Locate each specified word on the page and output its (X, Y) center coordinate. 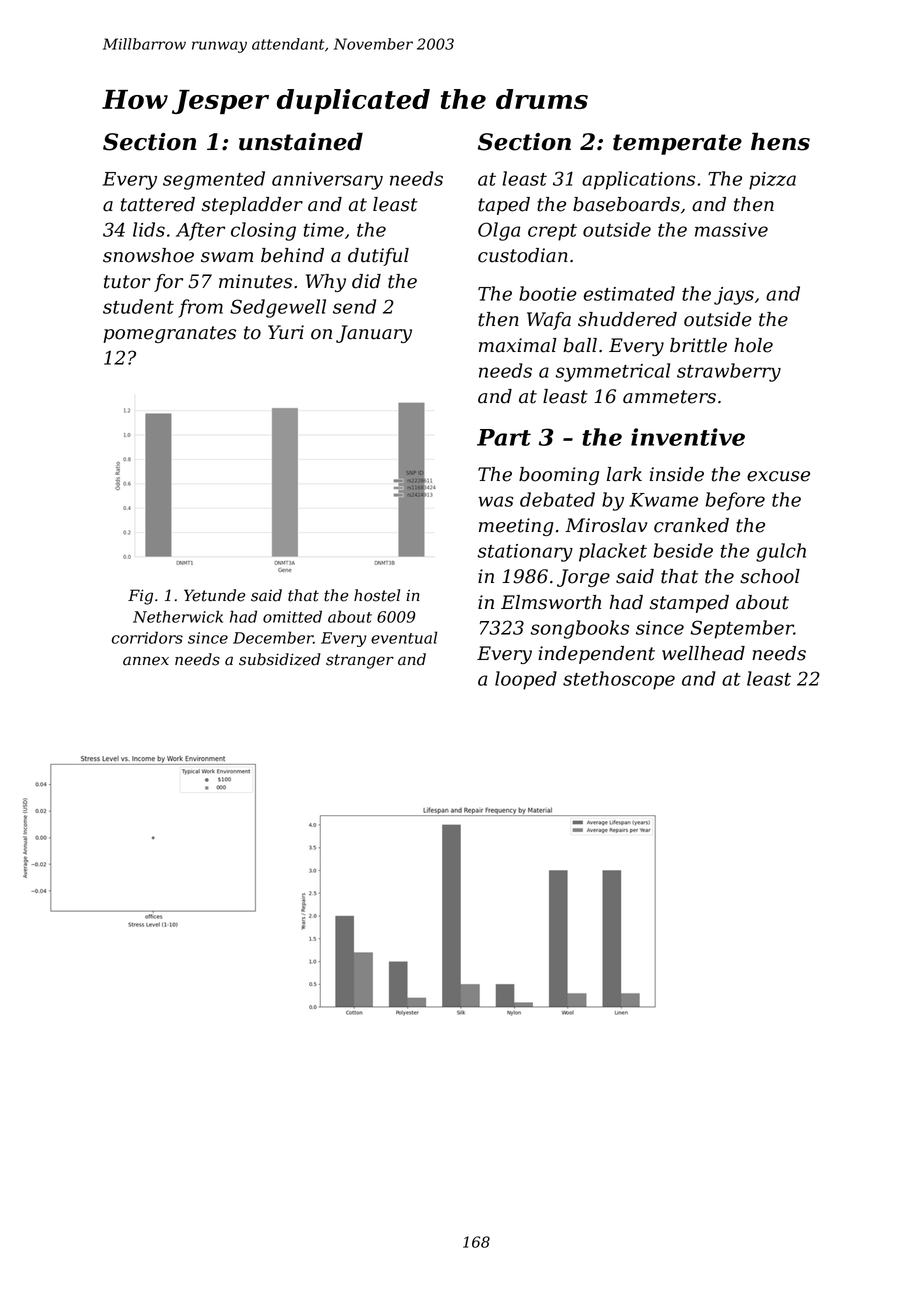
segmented (214, 180)
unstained (301, 142)
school (770, 576)
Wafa (549, 321)
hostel (377, 595)
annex (146, 661)
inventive (688, 437)
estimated (629, 293)
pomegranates (169, 334)
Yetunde (214, 595)
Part (504, 437)
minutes (255, 281)
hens (780, 141)
